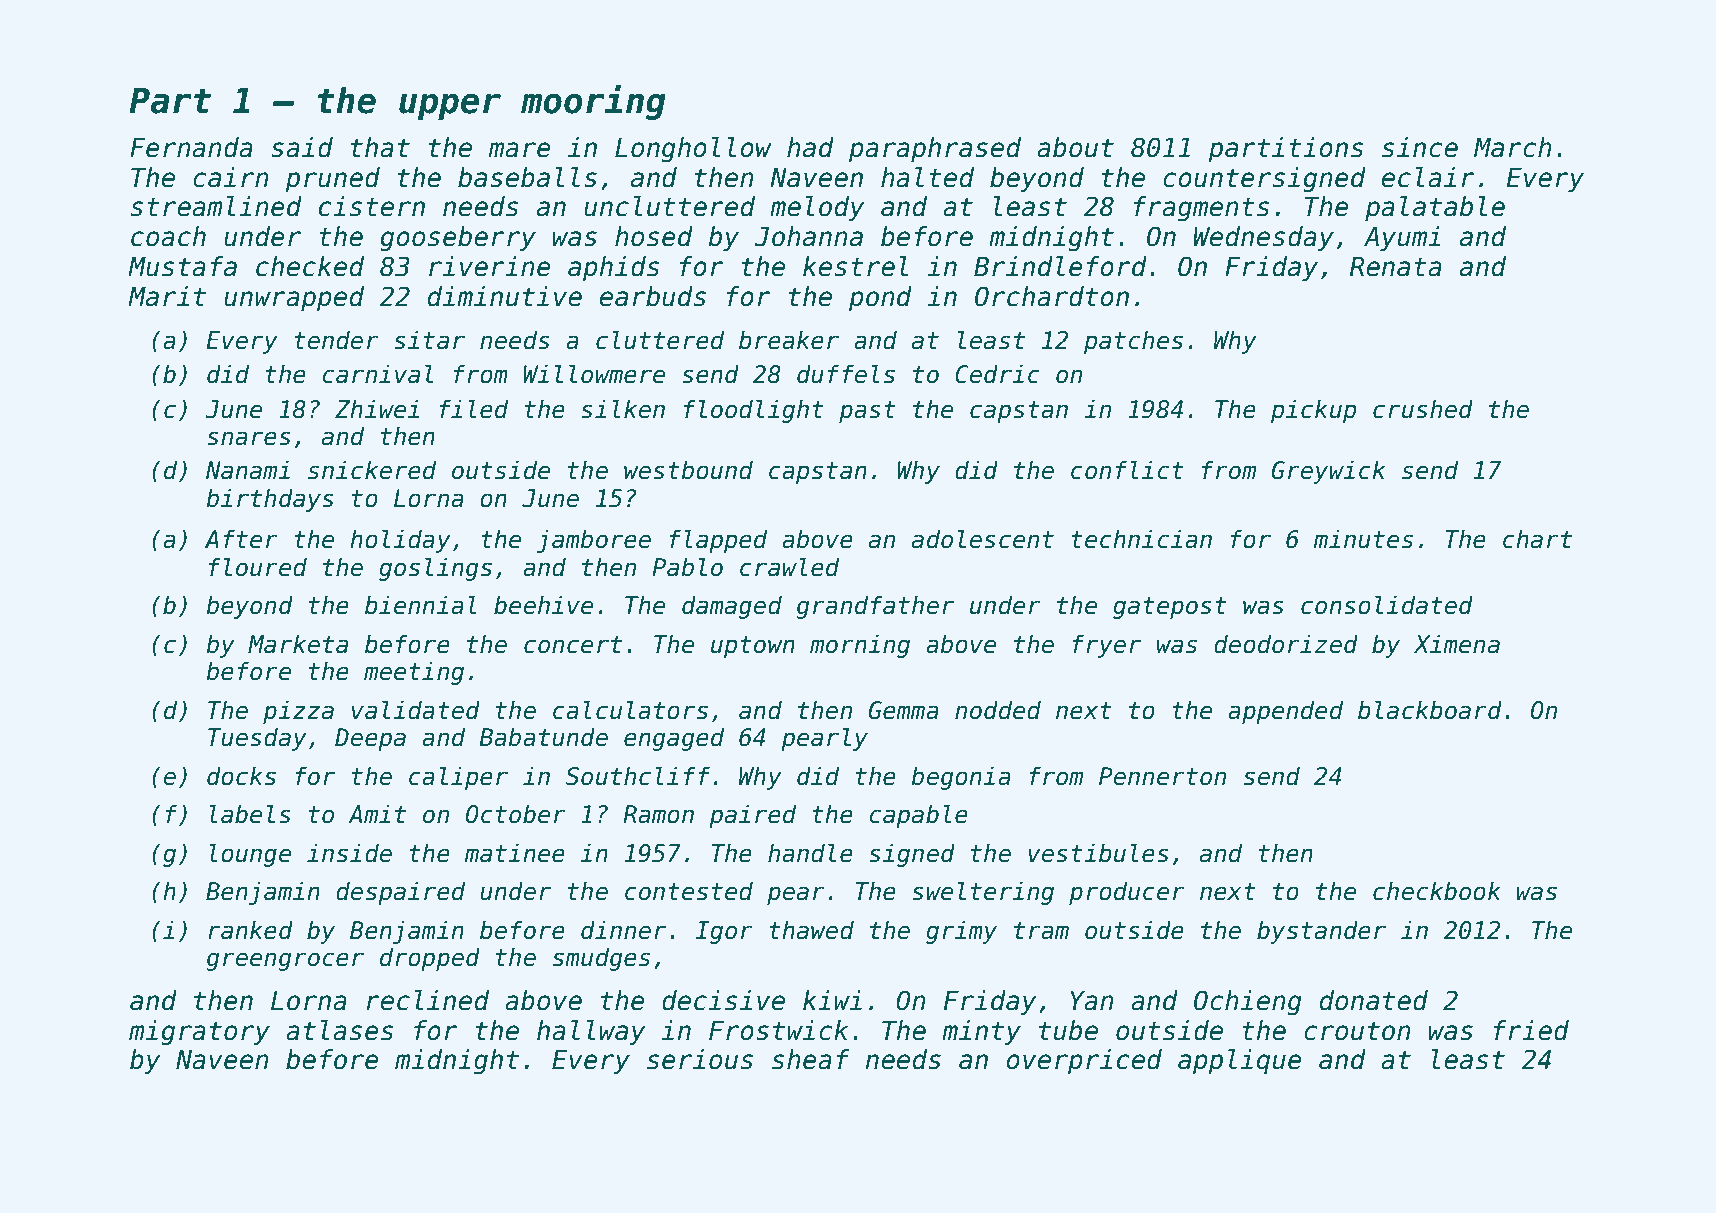 This document has width=1716, height=1213. What do you see at coordinates (593, 102) in the document?
I see `mooring` at bounding box center [593, 102].
